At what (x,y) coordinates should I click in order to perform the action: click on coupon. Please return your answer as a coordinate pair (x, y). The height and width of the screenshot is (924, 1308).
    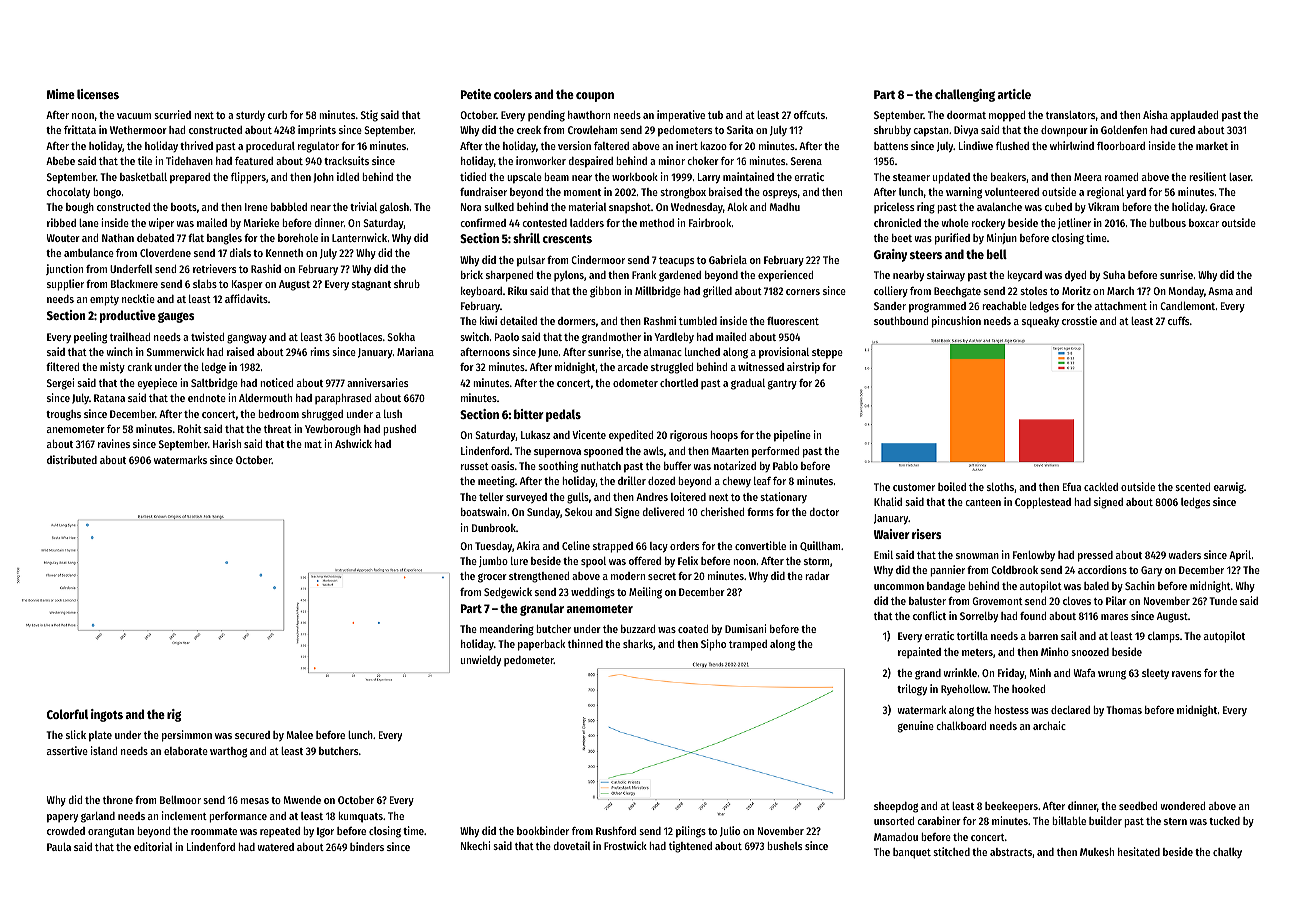
    Looking at the image, I should click on (595, 97).
